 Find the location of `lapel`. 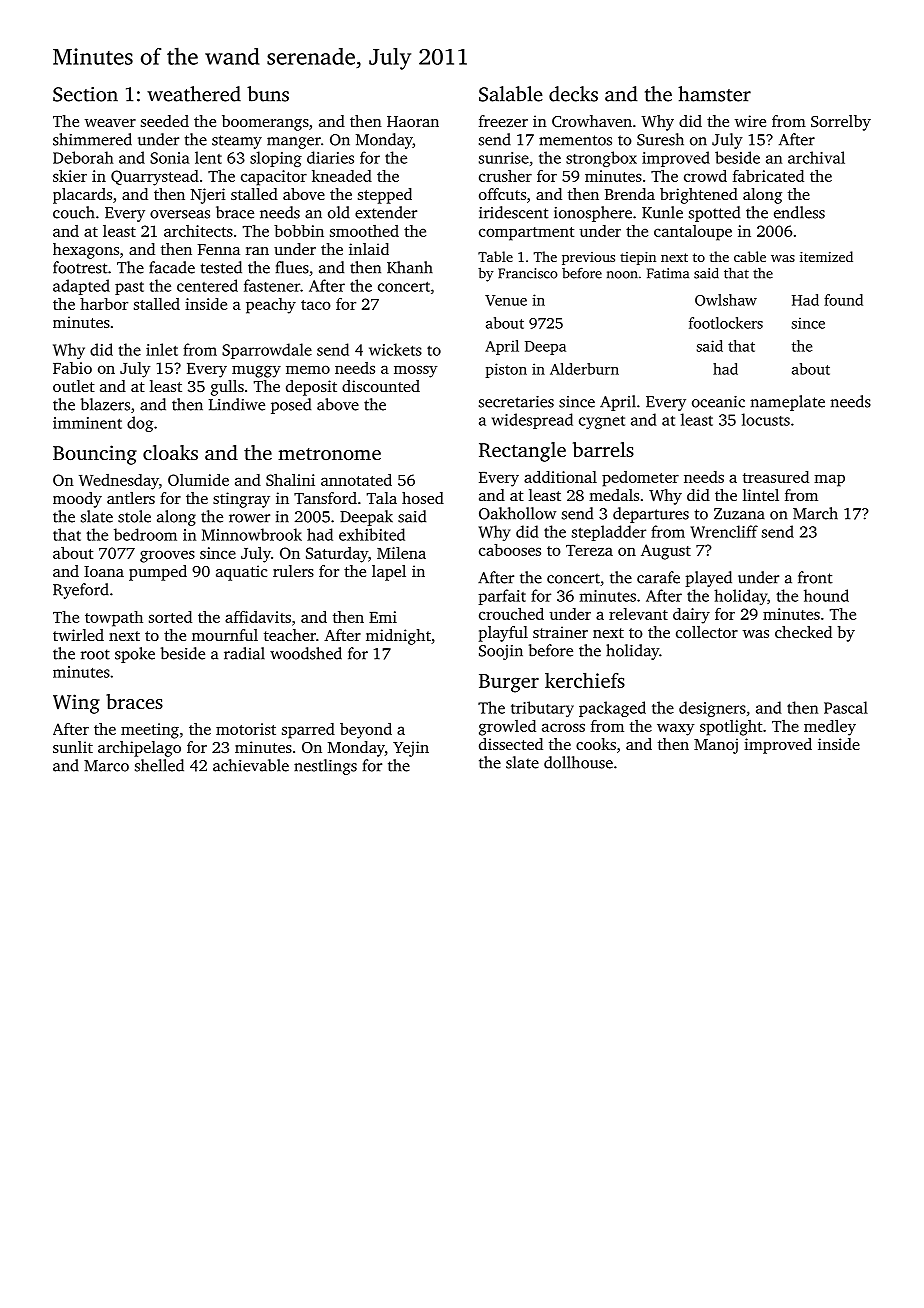

lapel is located at coordinates (389, 573).
